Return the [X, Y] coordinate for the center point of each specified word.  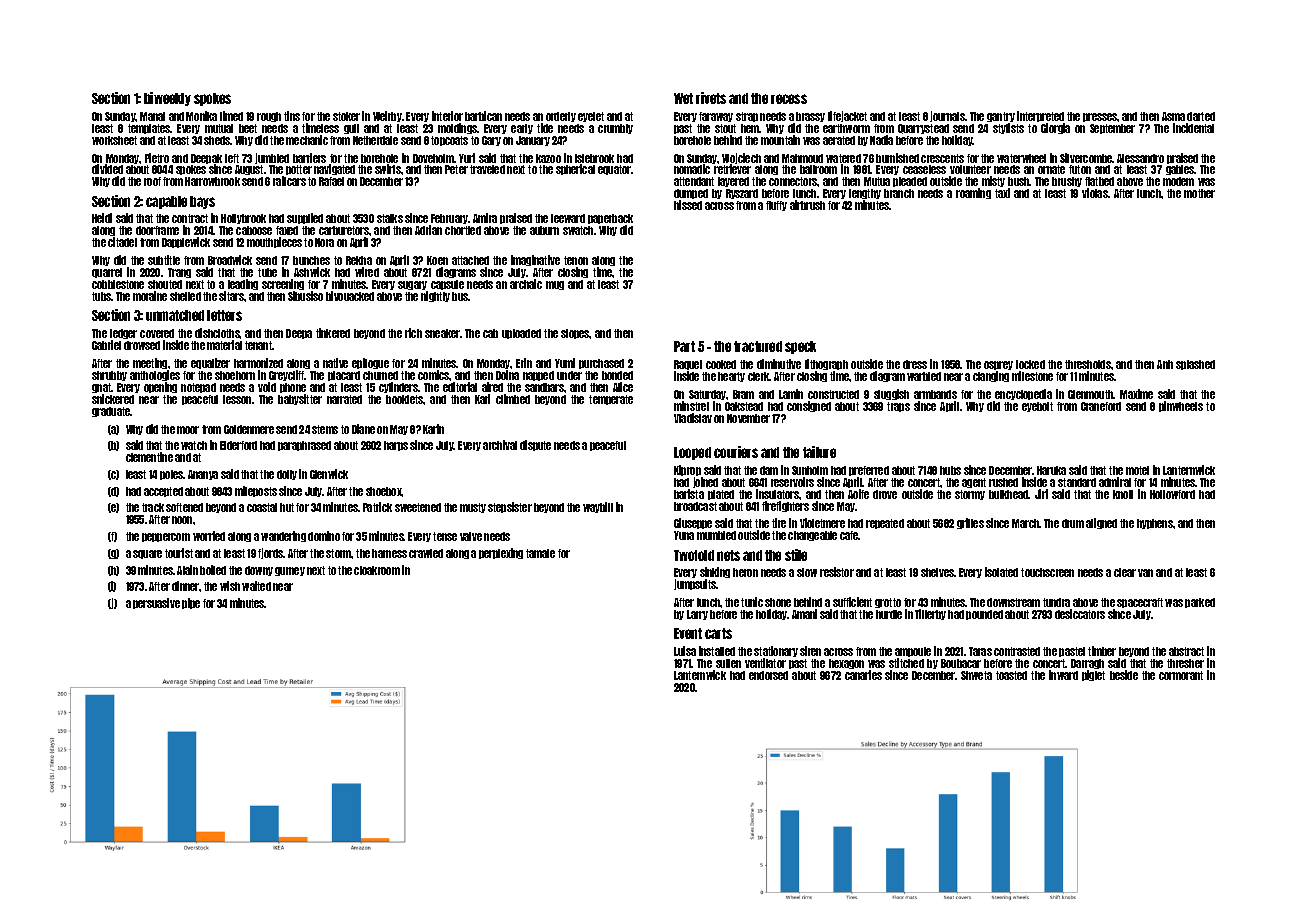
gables [1180, 170]
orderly [561, 117]
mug [555, 285]
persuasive [156, 603]
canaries [863, 675]
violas [1095, 193]
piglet [1093, 675]
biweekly [167, 99]
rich [413, 333]
